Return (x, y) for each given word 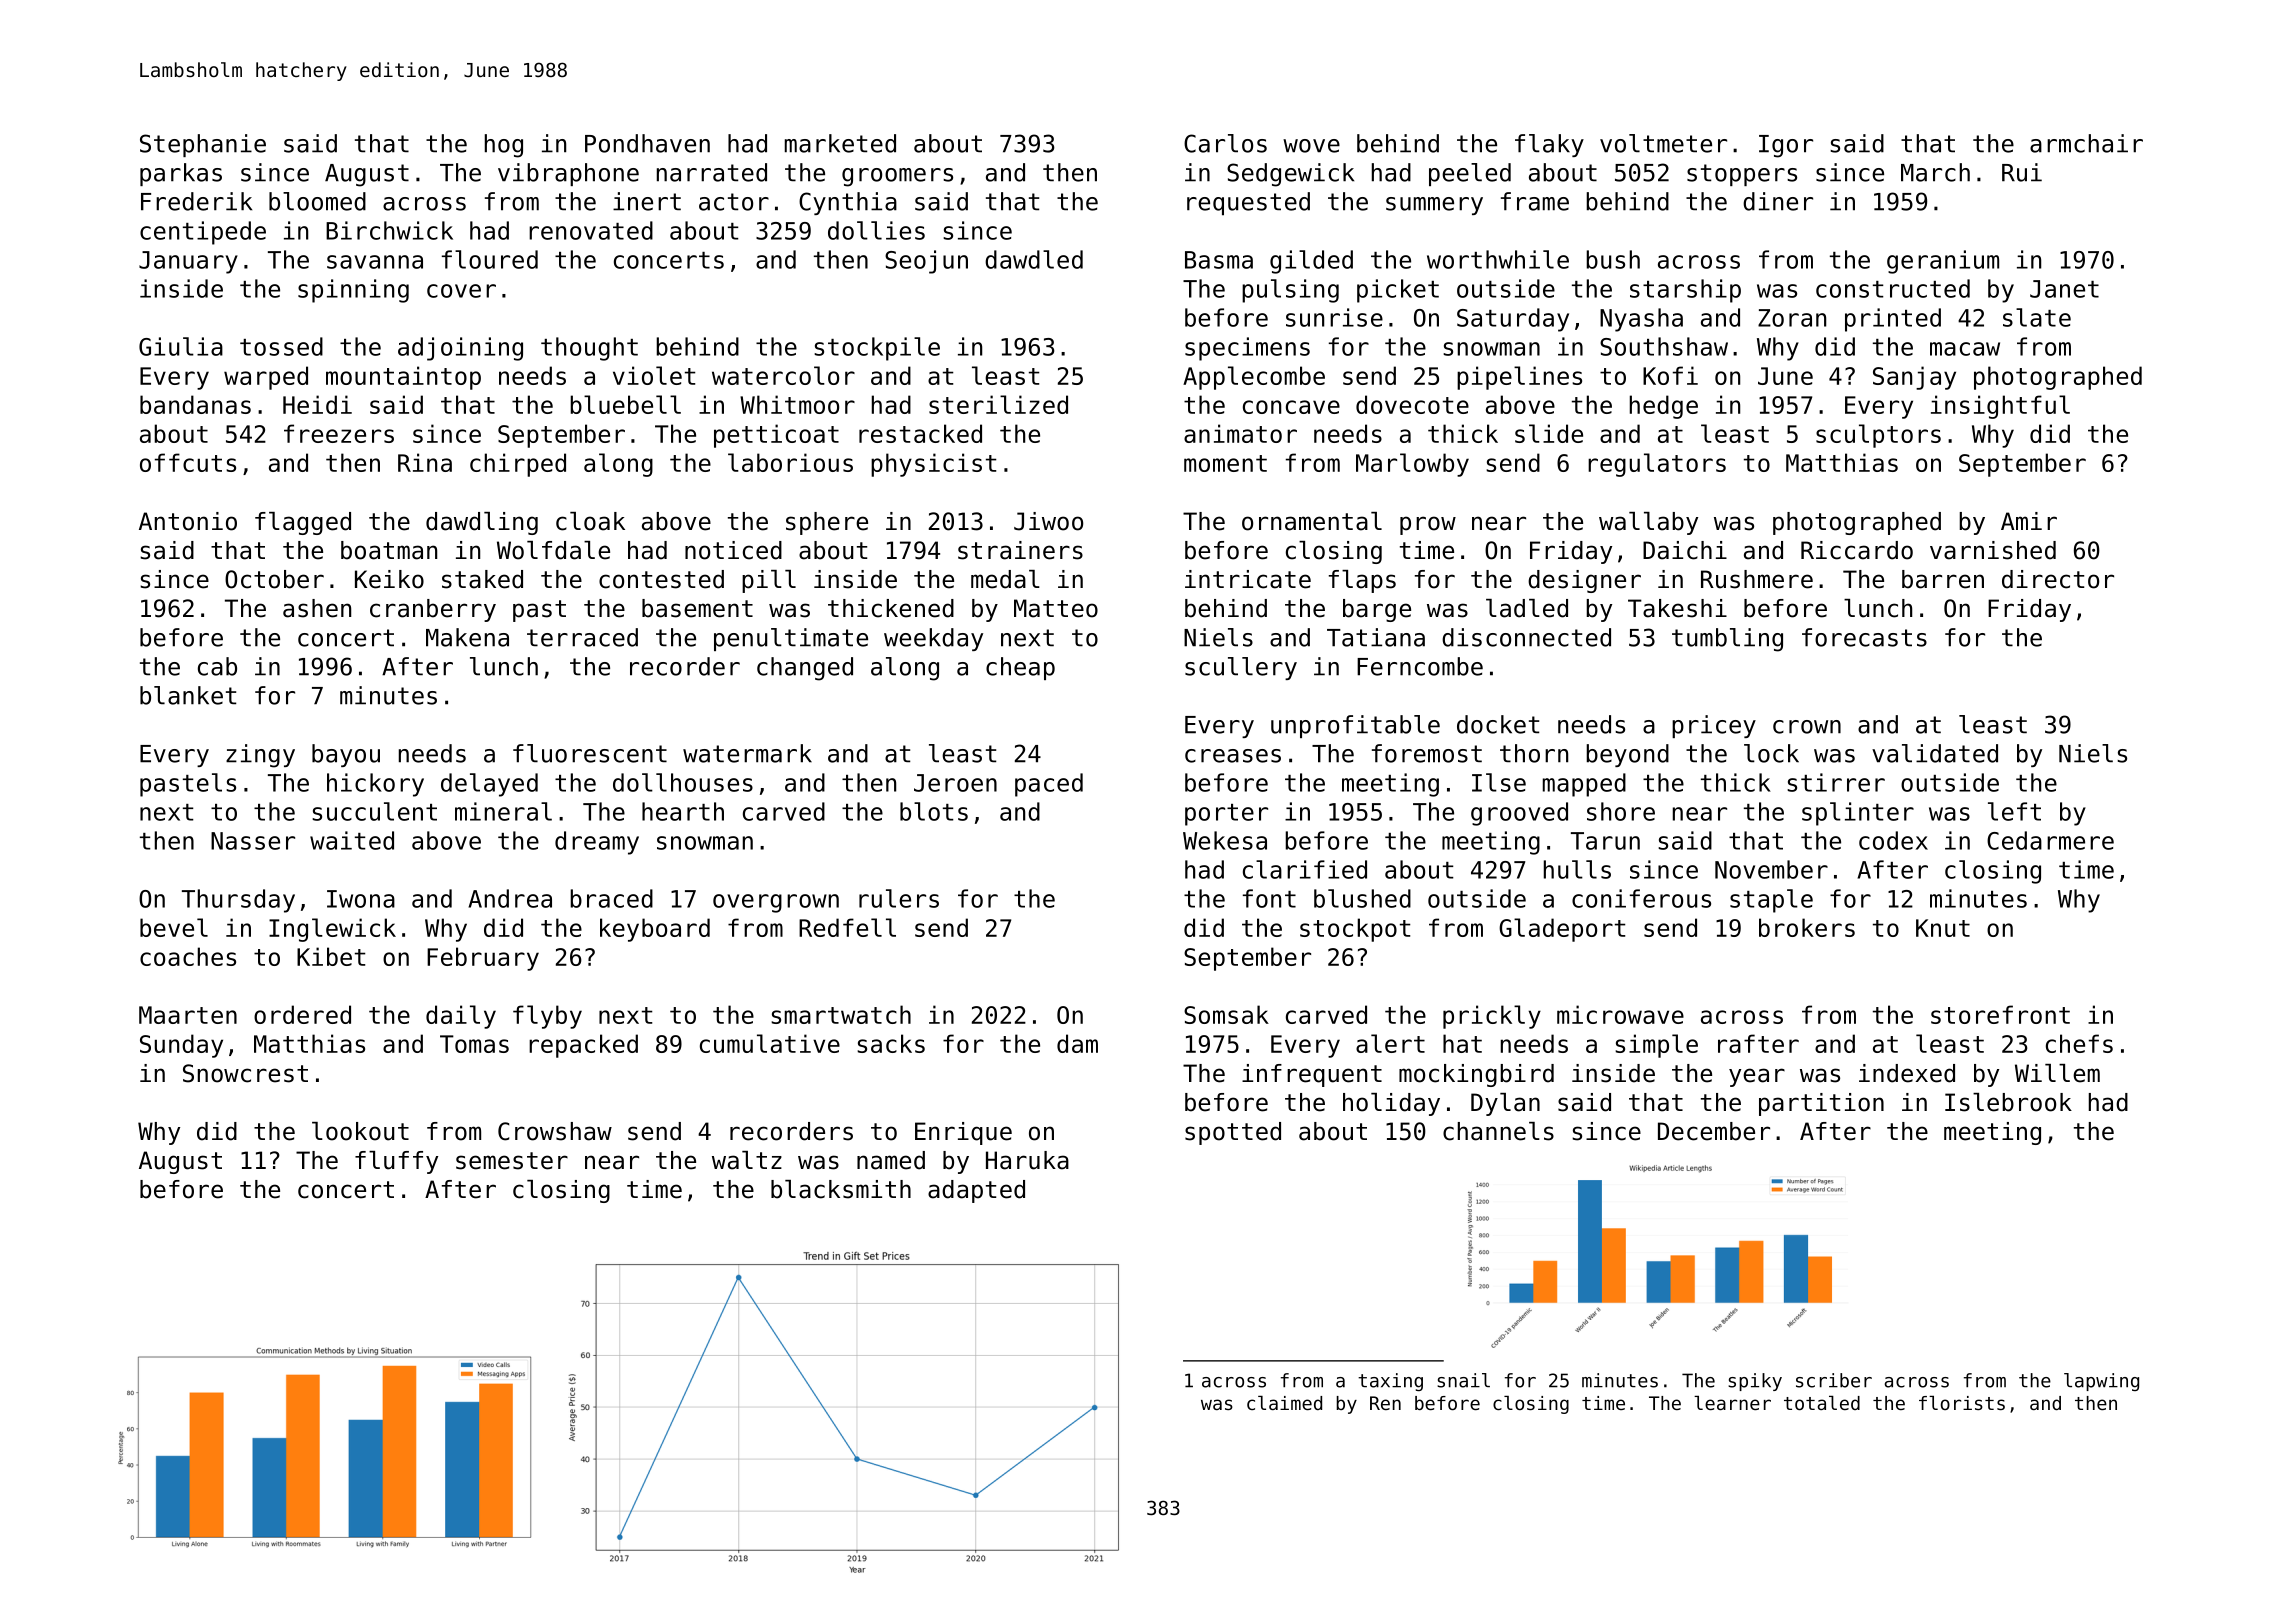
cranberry (433, 610)
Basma (1219, 260)
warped (266, 378)
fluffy (396, 1162)
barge (1377, 610)
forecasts (1864, 637)
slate (2037, 317)
